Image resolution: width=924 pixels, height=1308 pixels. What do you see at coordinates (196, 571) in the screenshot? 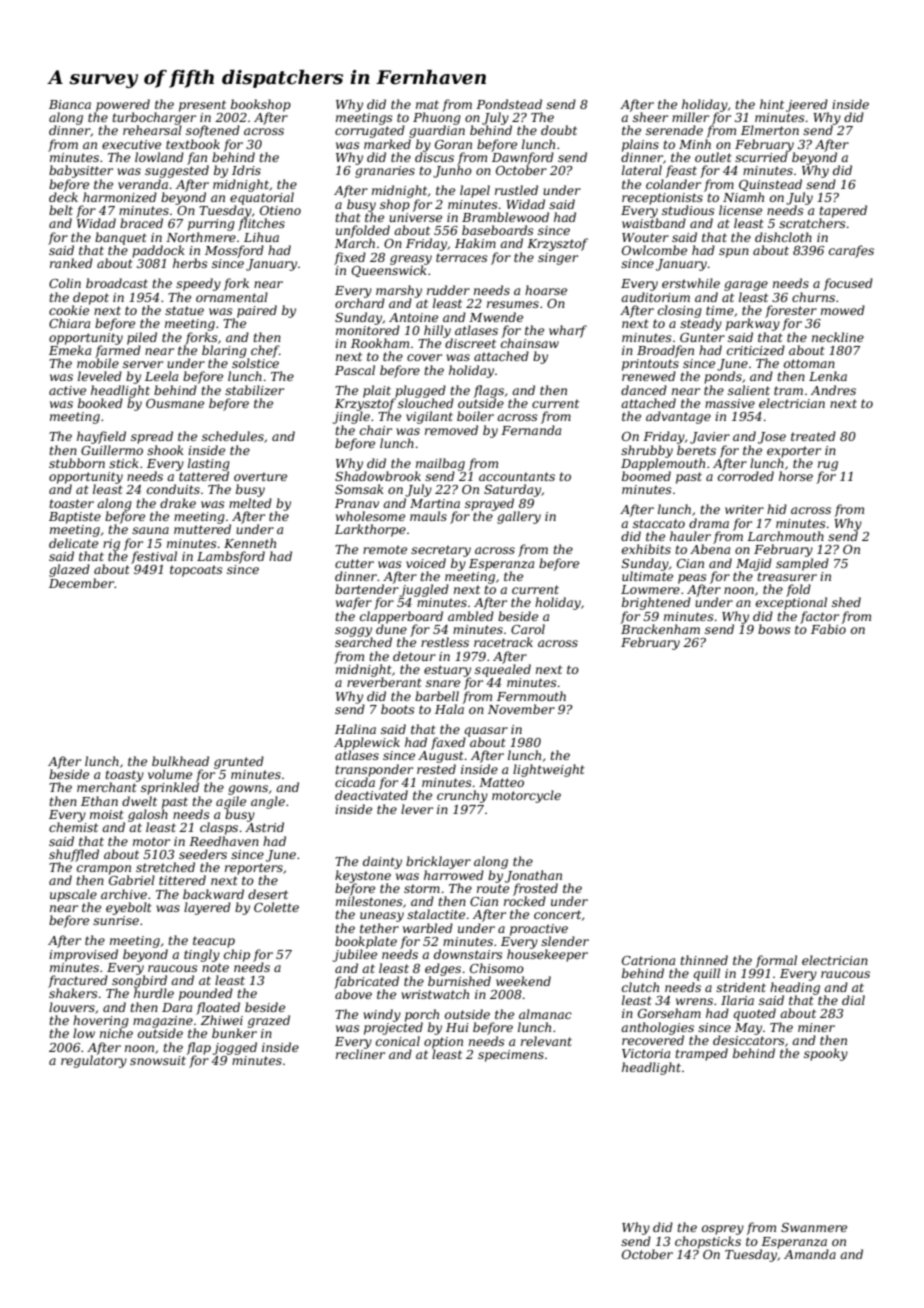
I see `topcoats` at bounding box center [196, 571].
